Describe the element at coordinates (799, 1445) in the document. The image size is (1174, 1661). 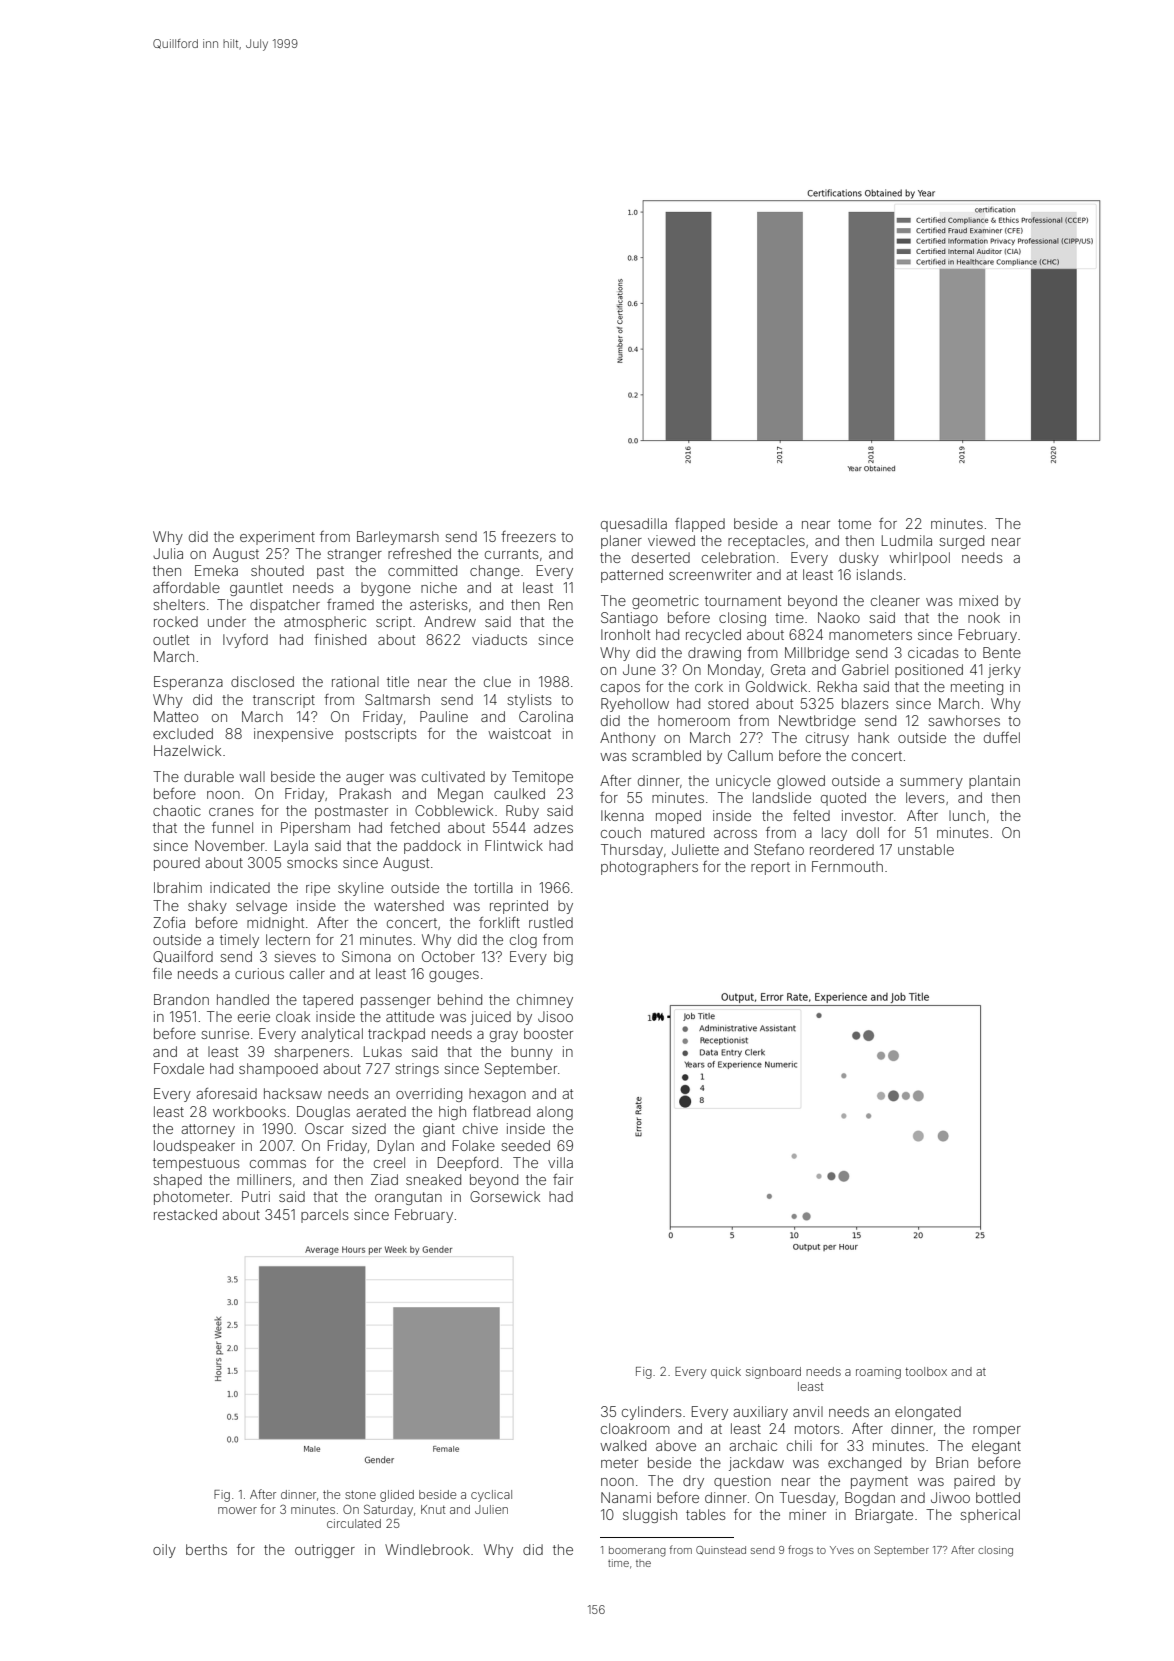
I see `chili` at that location.
